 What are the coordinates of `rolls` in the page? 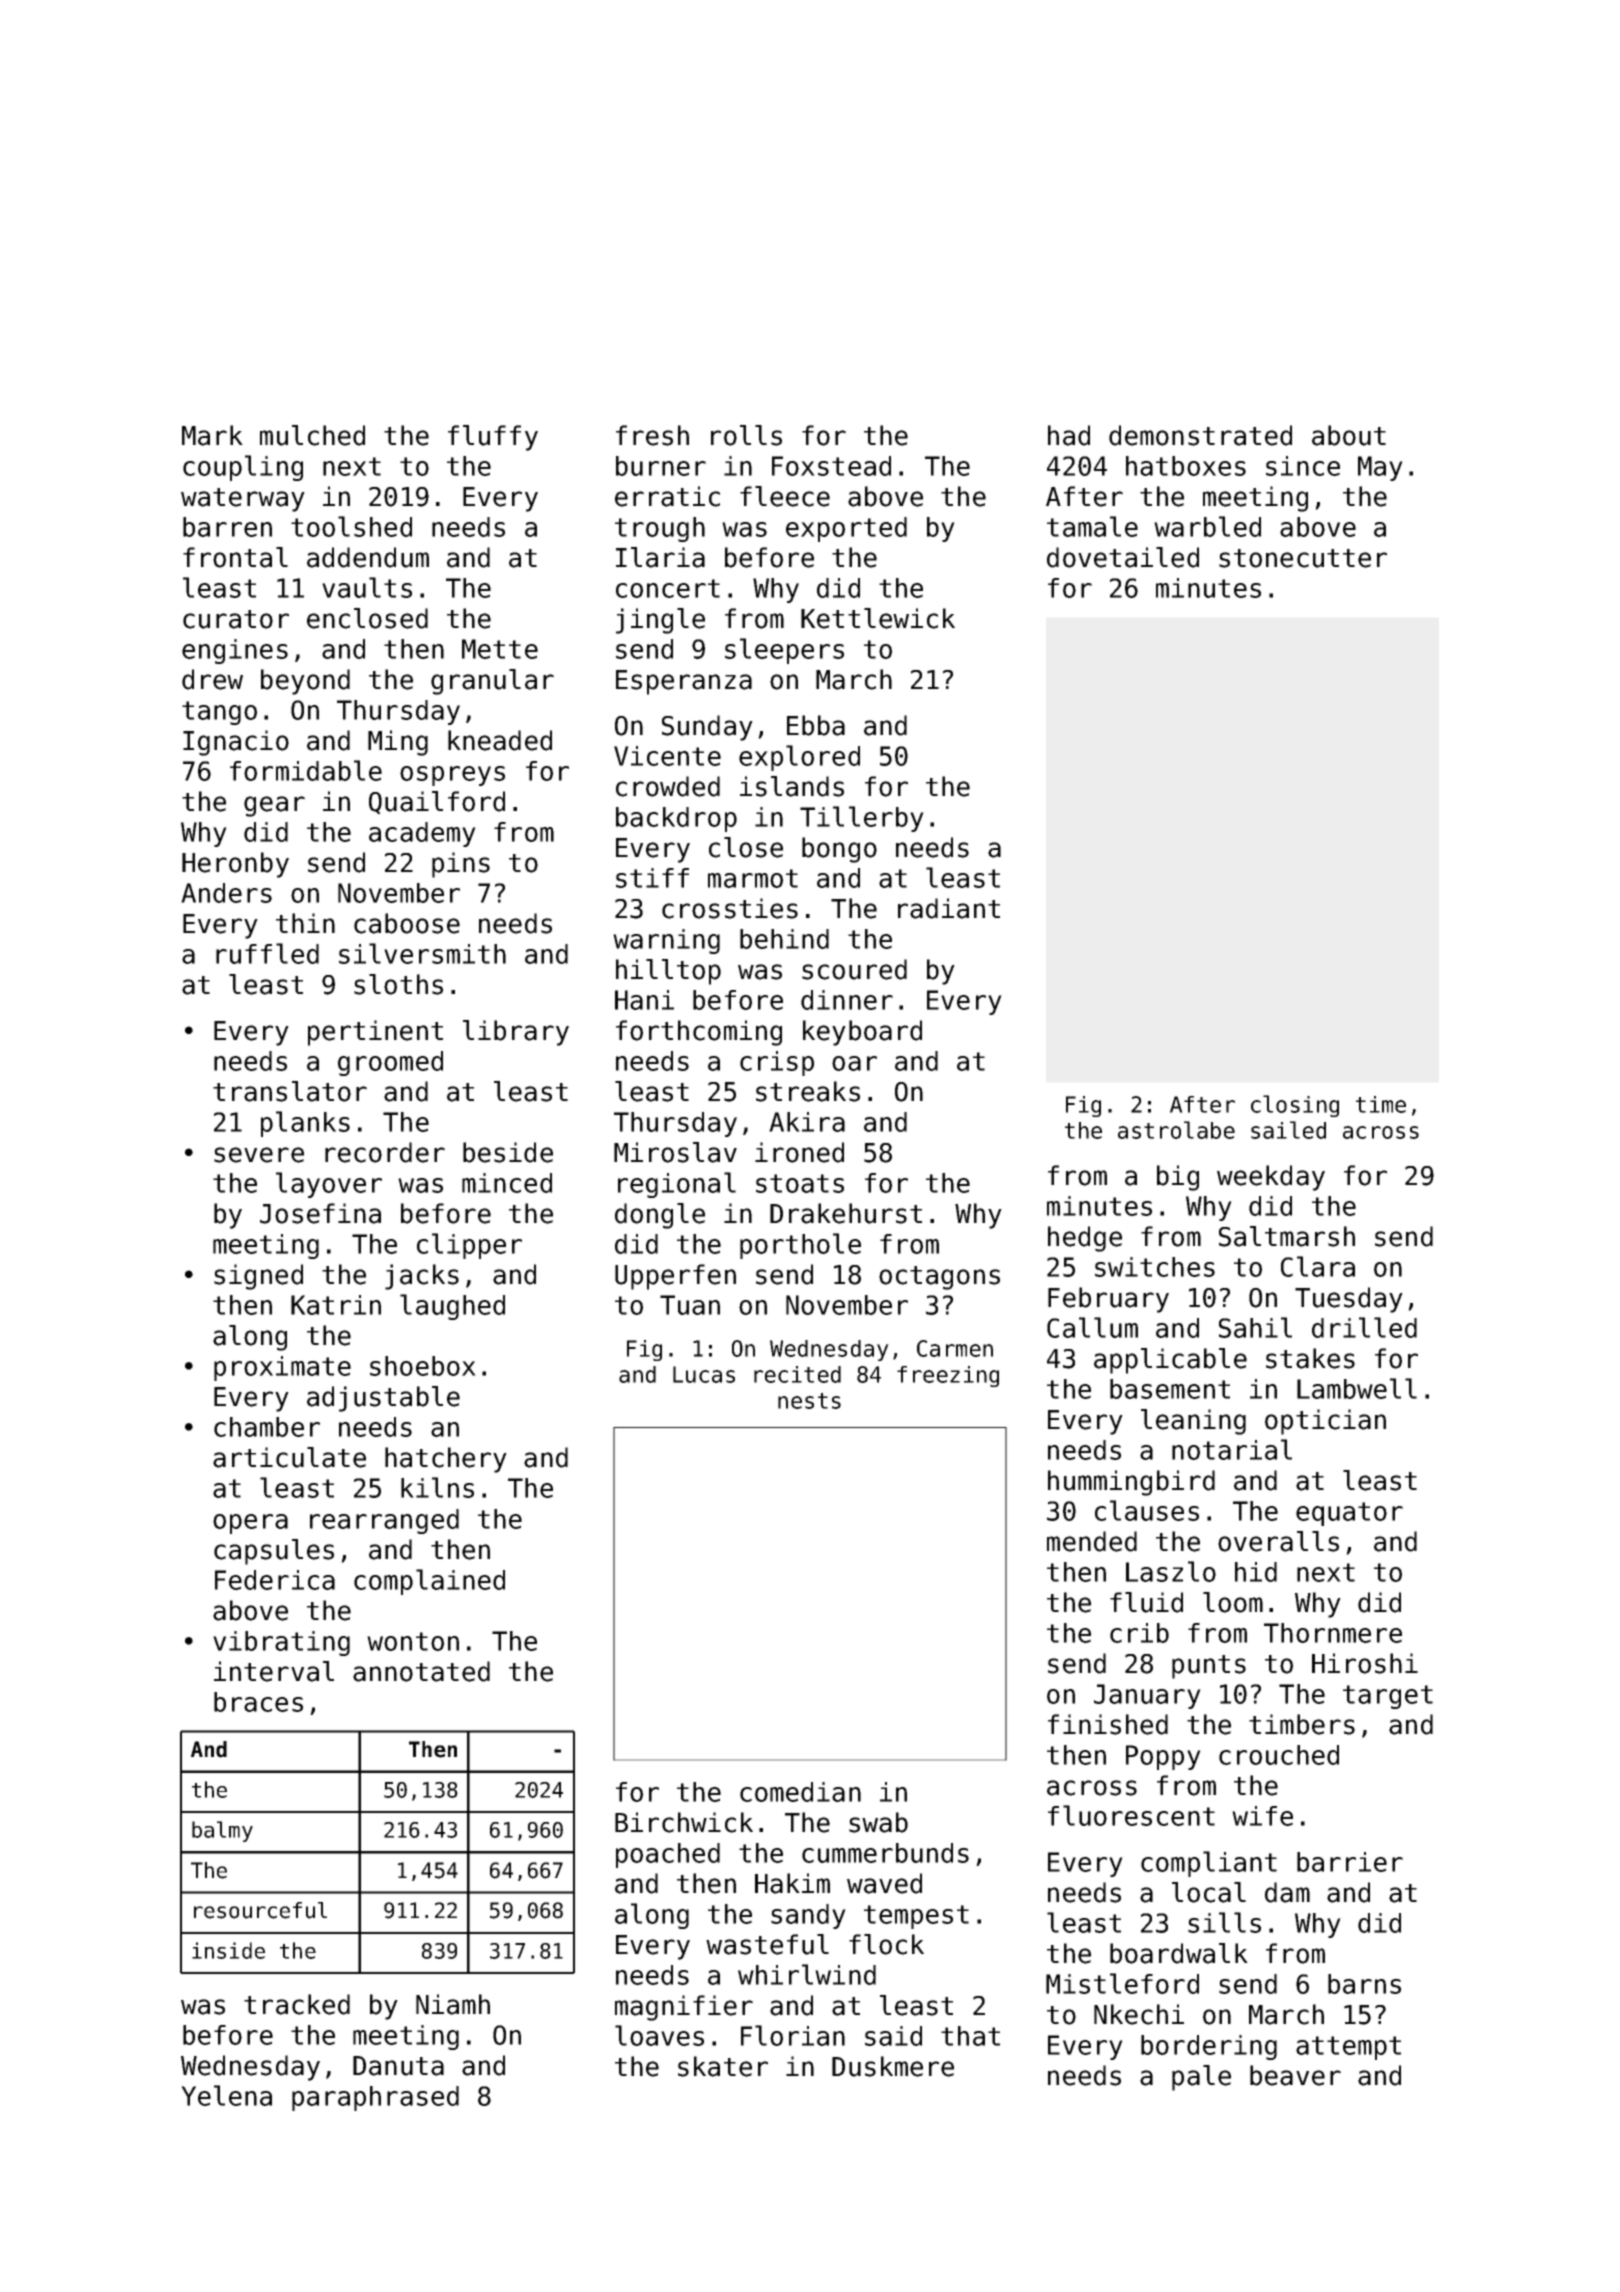 It's located at (746, 435).
